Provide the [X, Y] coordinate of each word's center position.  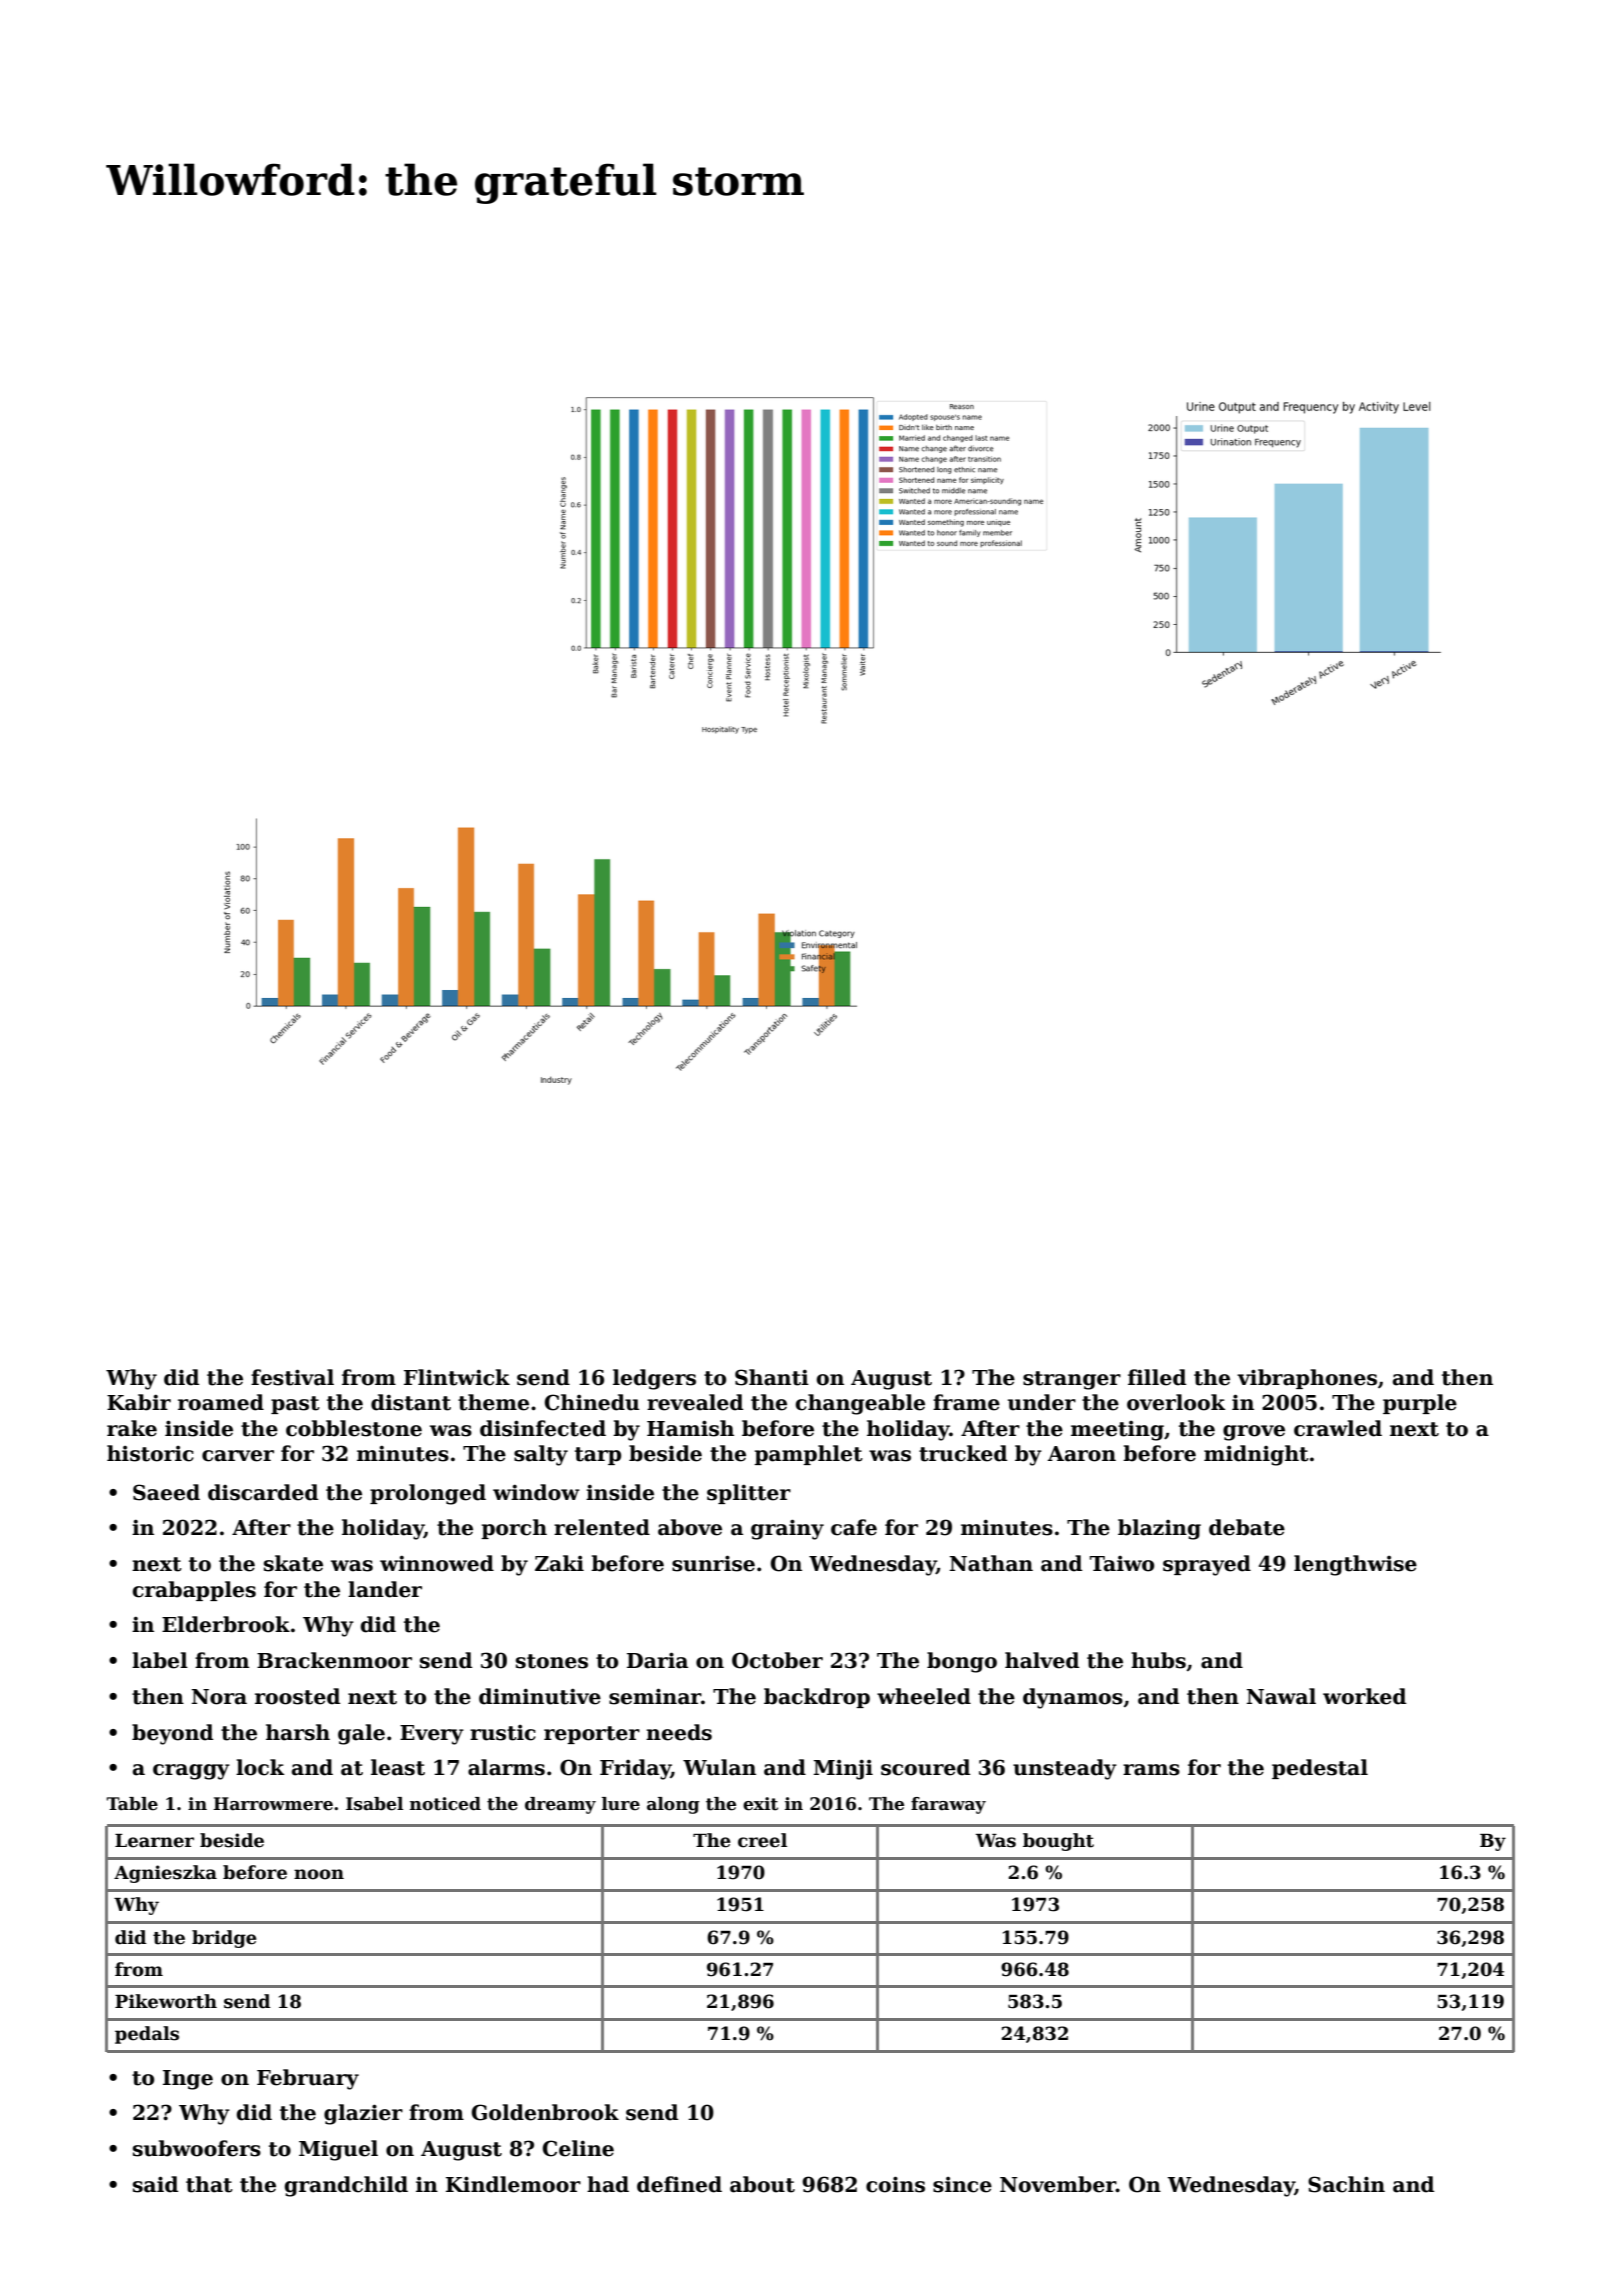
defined [679, 2184]
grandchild [346, 2186]
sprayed [1207, 1565]
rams [1151, 1770]
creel [762, 1840]
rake [132, 1428]
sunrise [713, 1563]
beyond [172, 1734]
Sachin [1346, 2184]
